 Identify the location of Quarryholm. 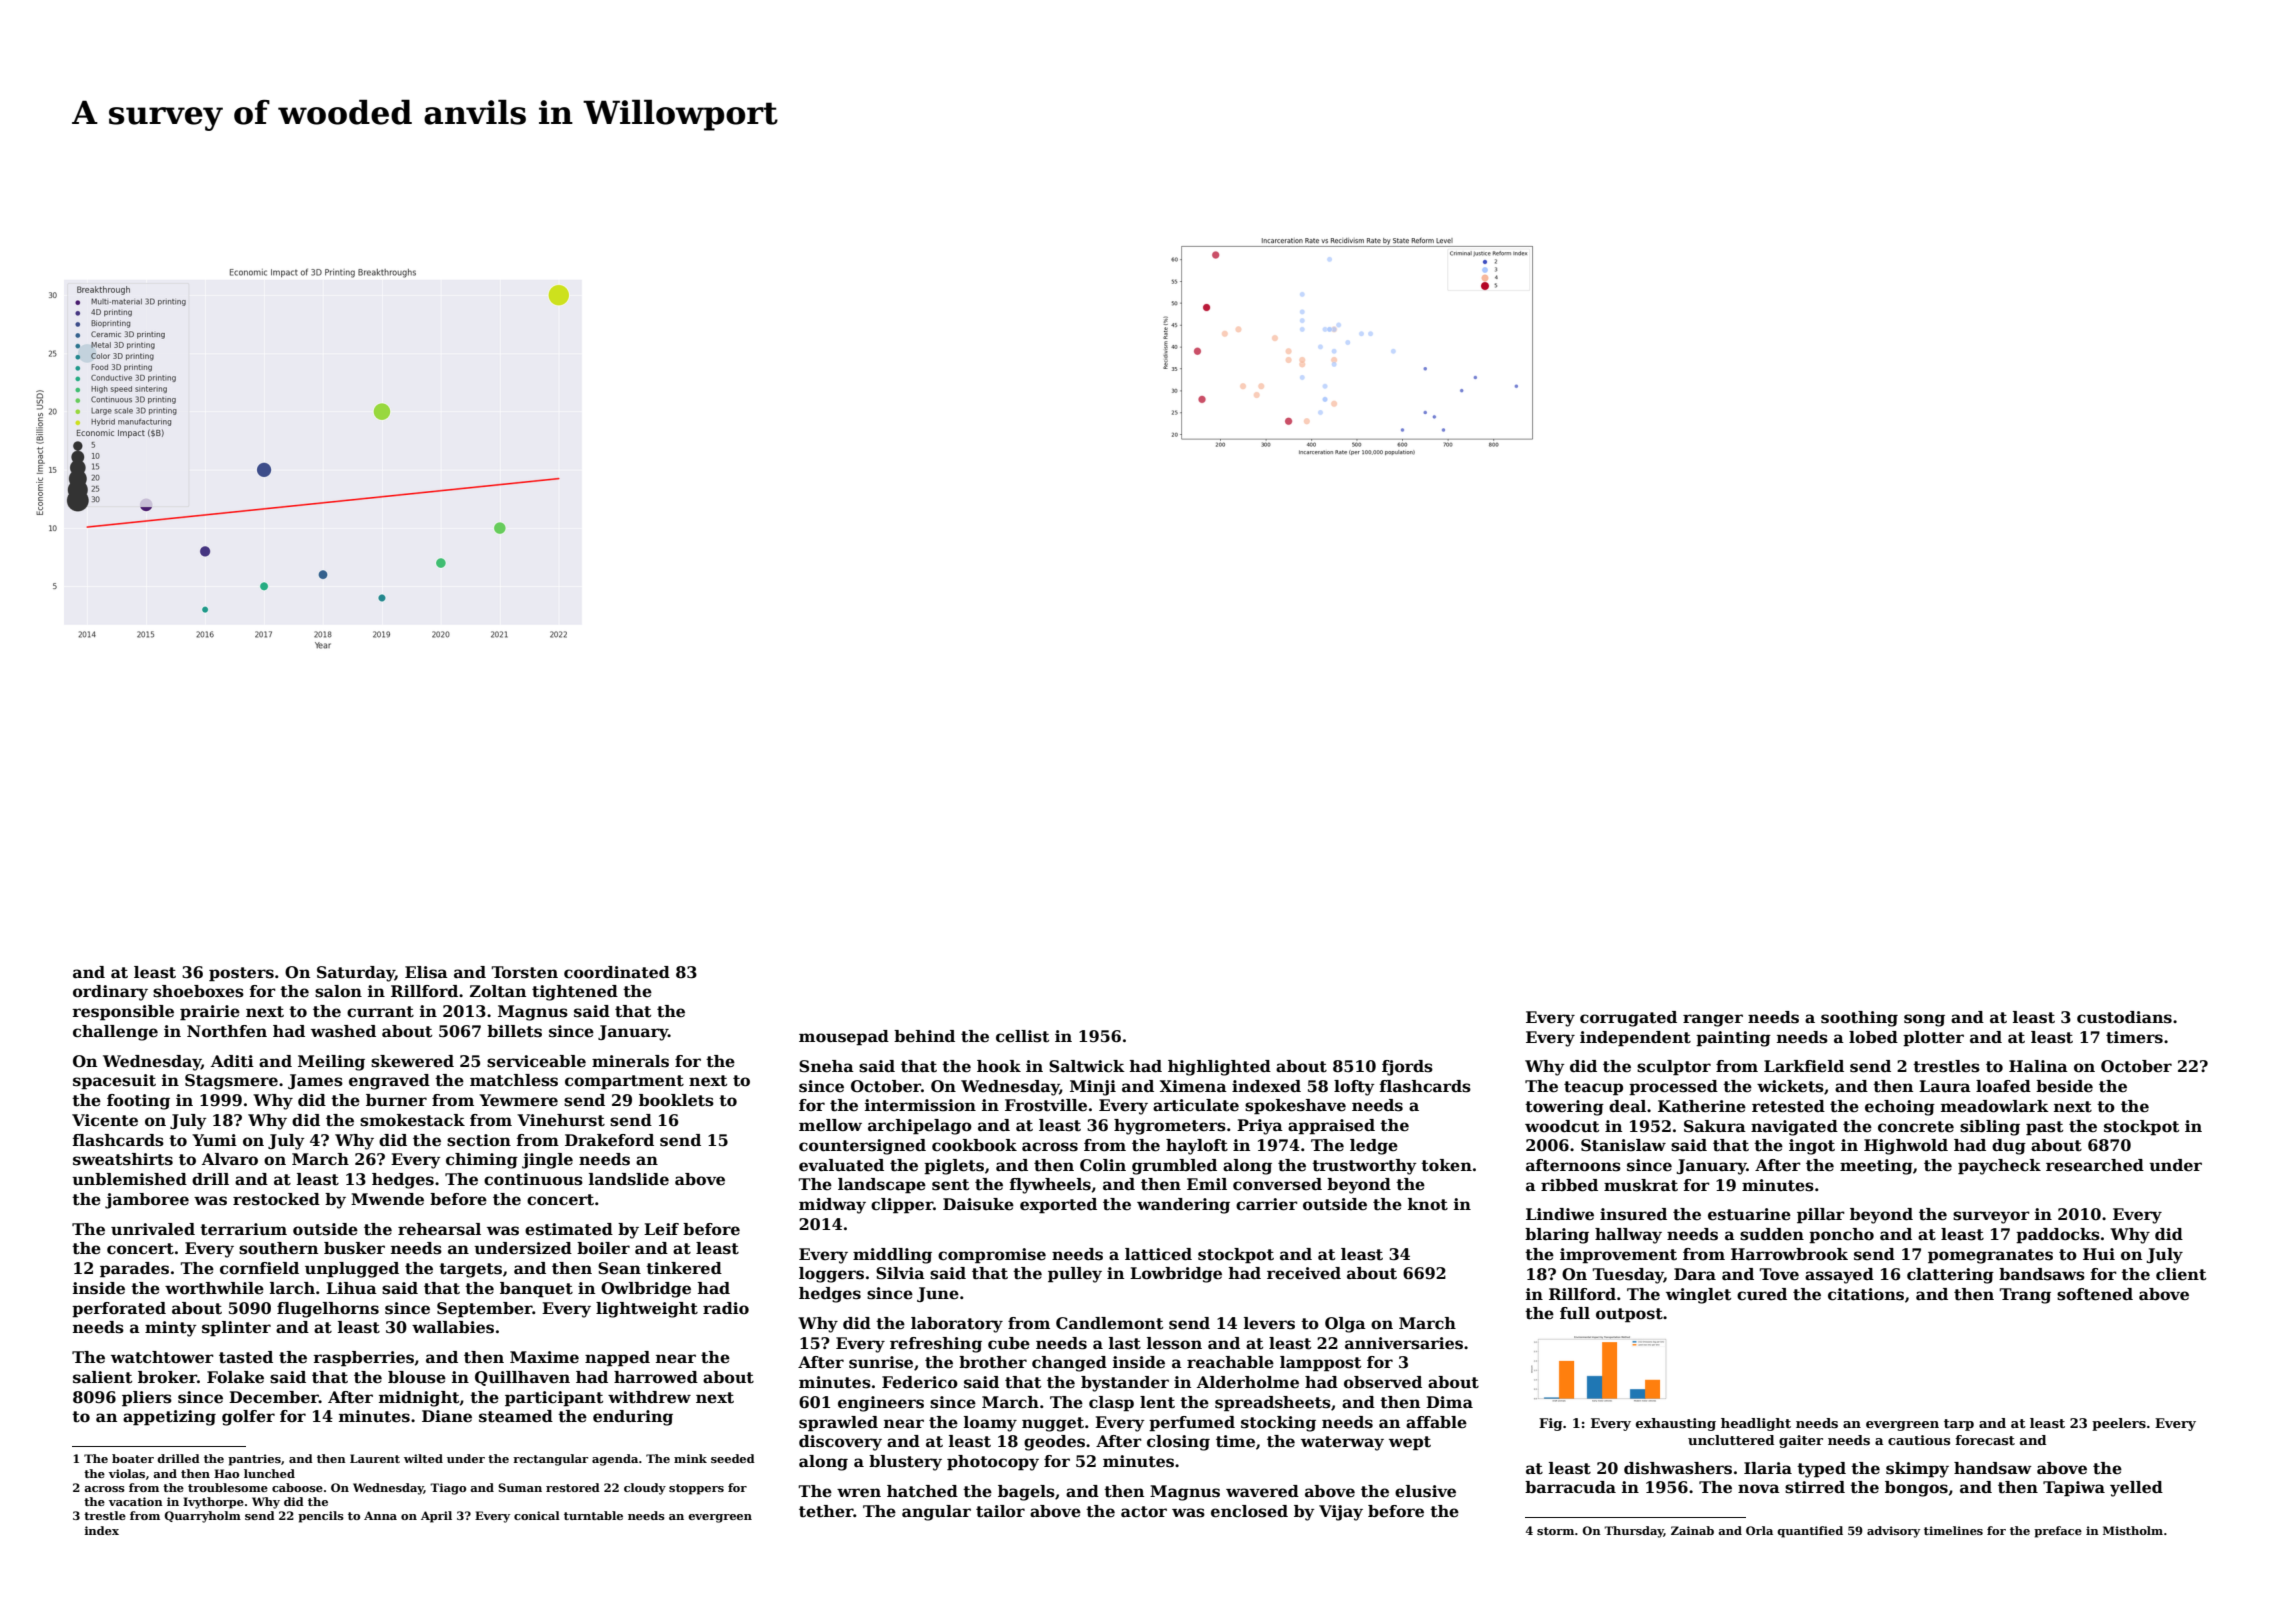
(202, 1517).
